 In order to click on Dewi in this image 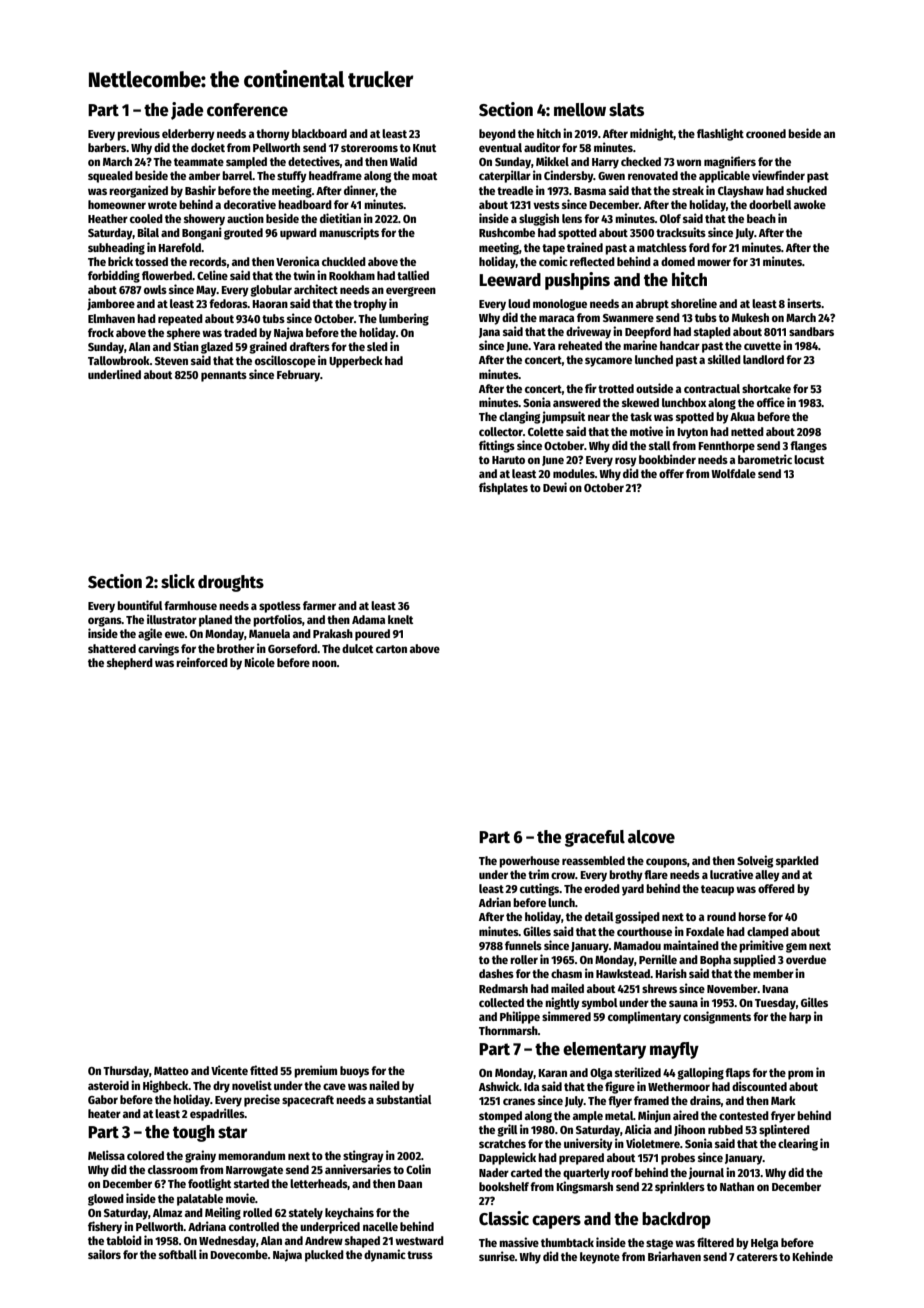, I will do `click(555, 487)`.
